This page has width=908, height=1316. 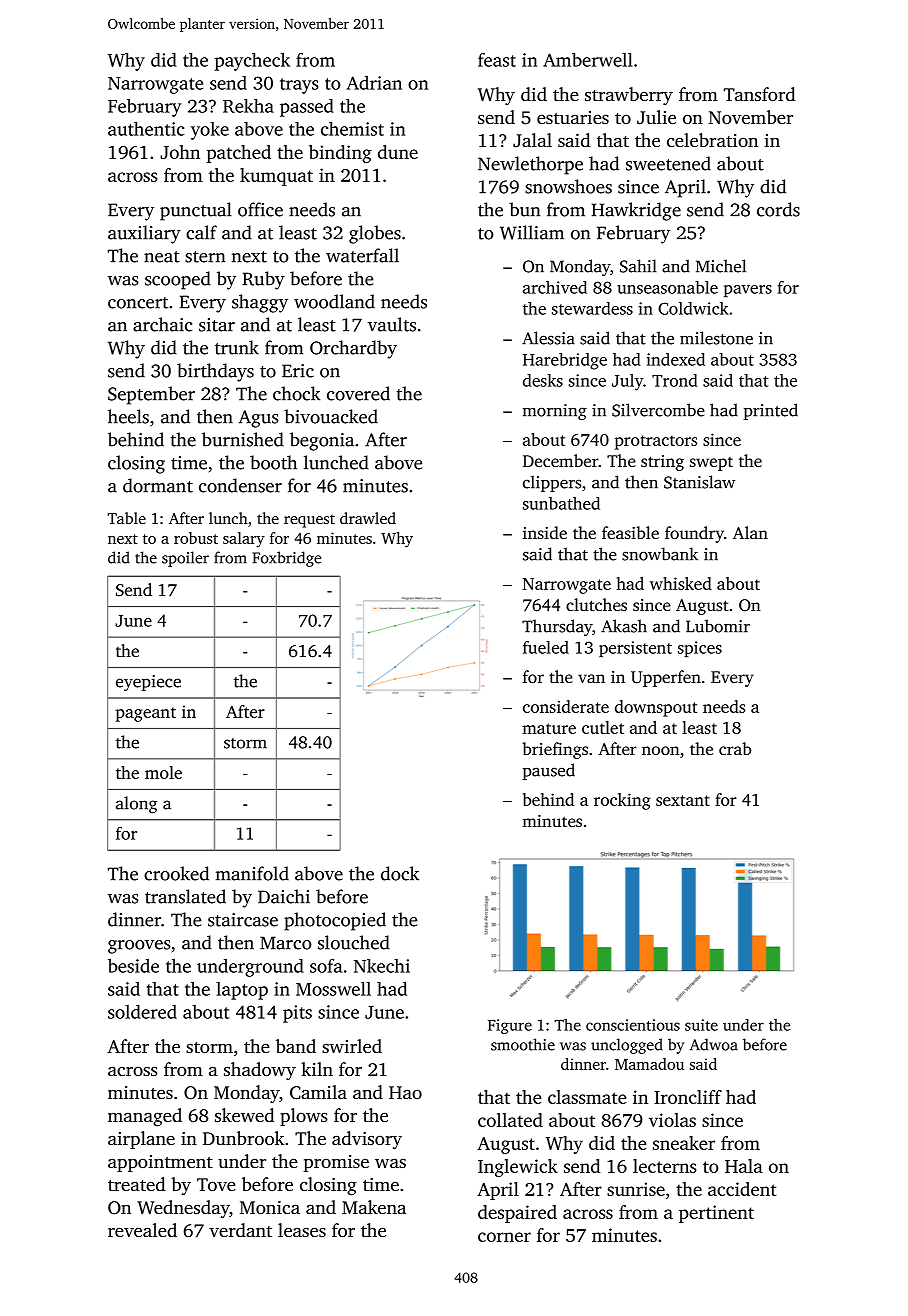 I want to click on bun, so click(x=524, y=209).
